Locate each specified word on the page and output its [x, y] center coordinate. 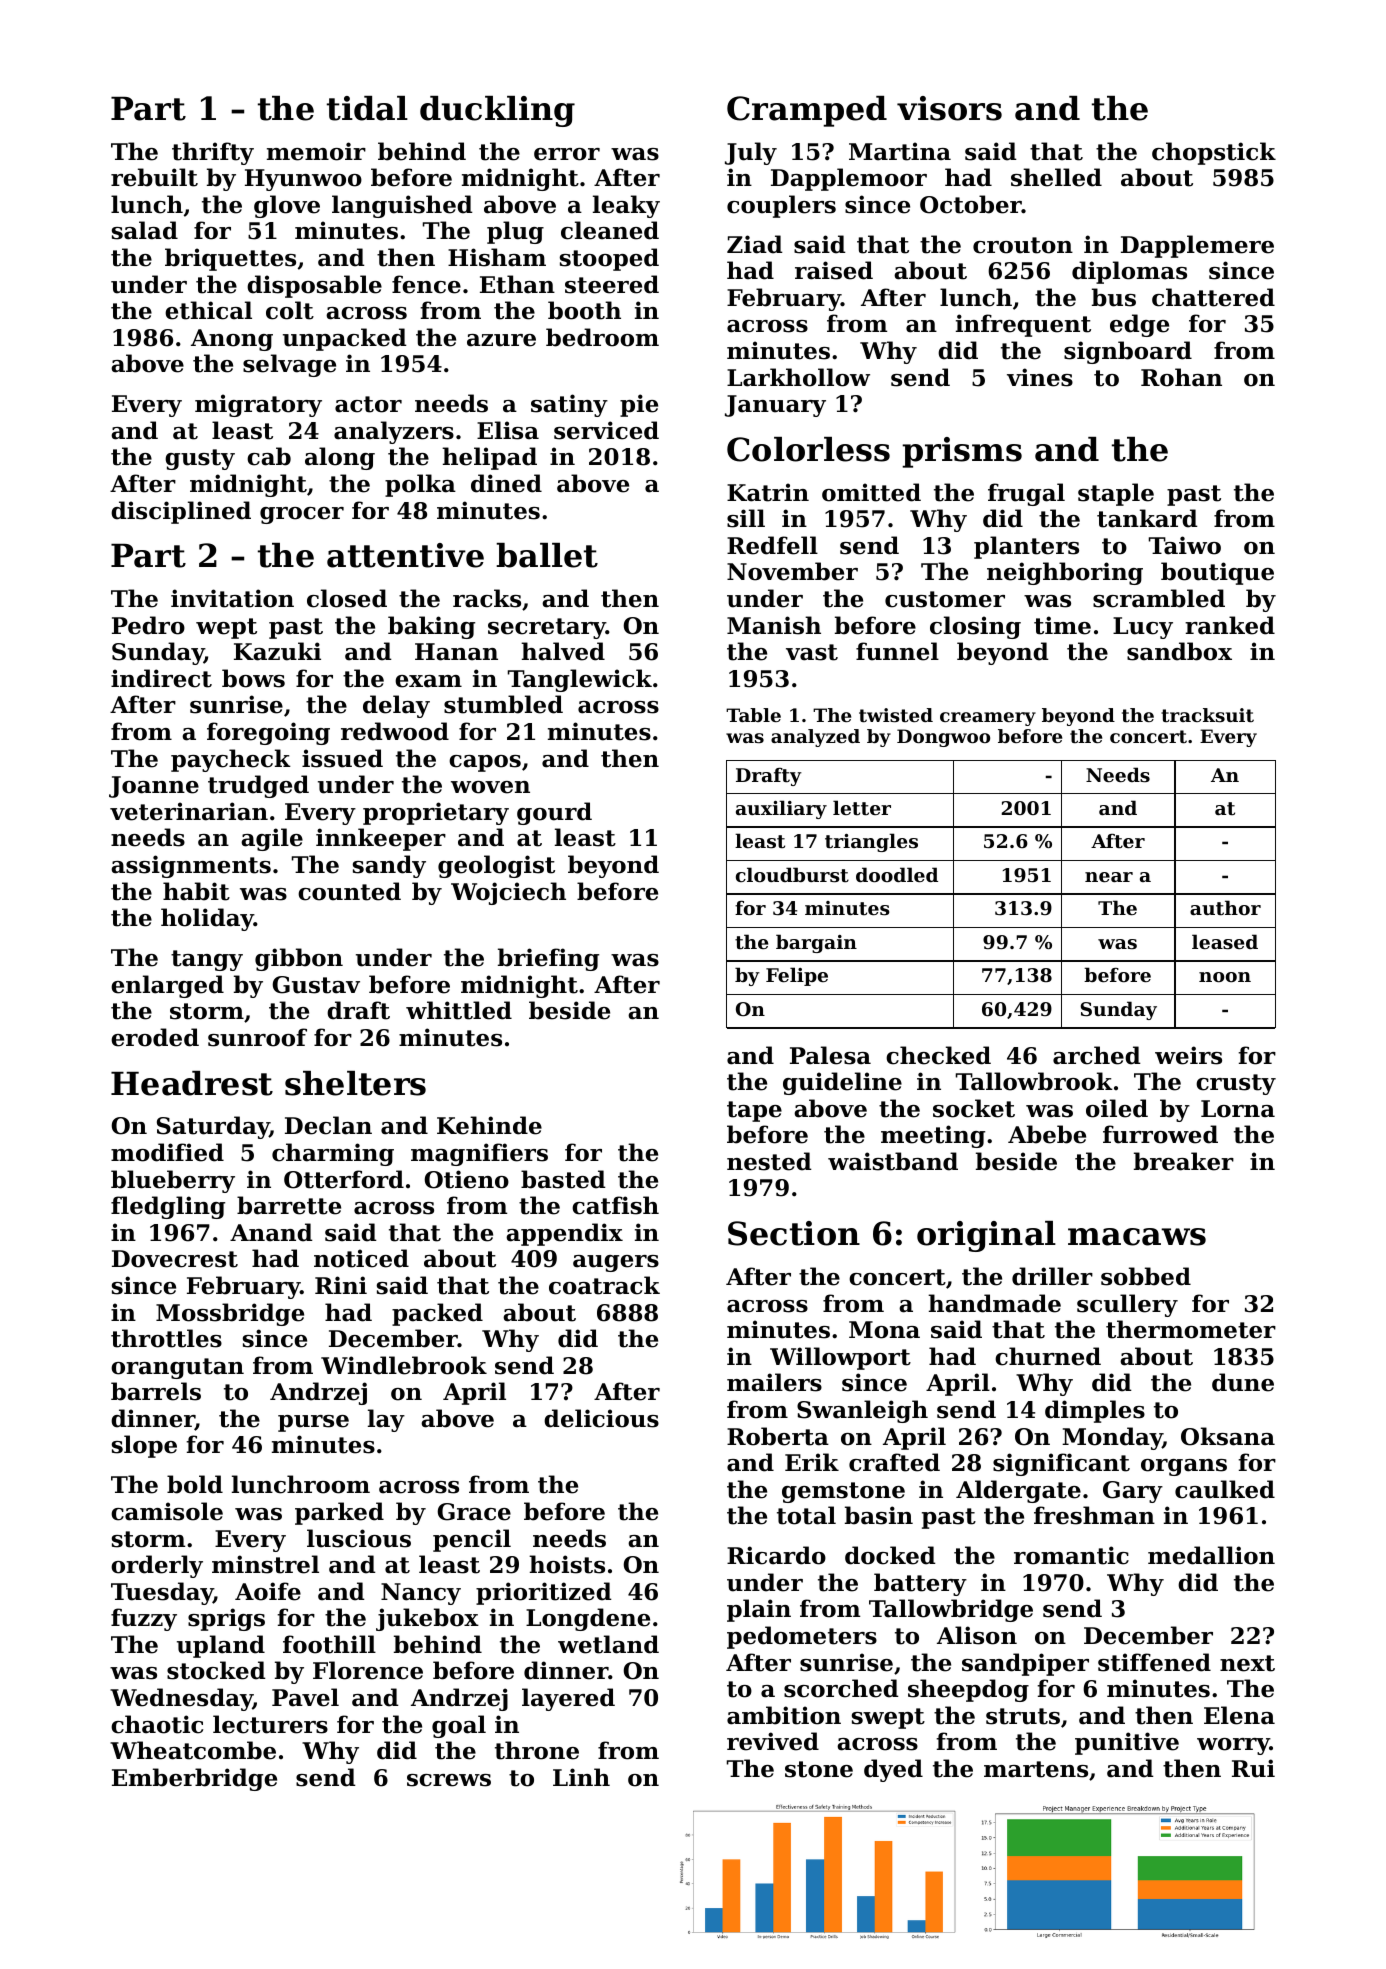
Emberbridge [194, 1779]
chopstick [1214, 153]
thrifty [213, 153]
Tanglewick [580, 680]
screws [449, 1780]
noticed [361, 1258]
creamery [988, 719]
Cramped [807, 111]
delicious [601, 1418]
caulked [1225, 1489]
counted [349, 891]
